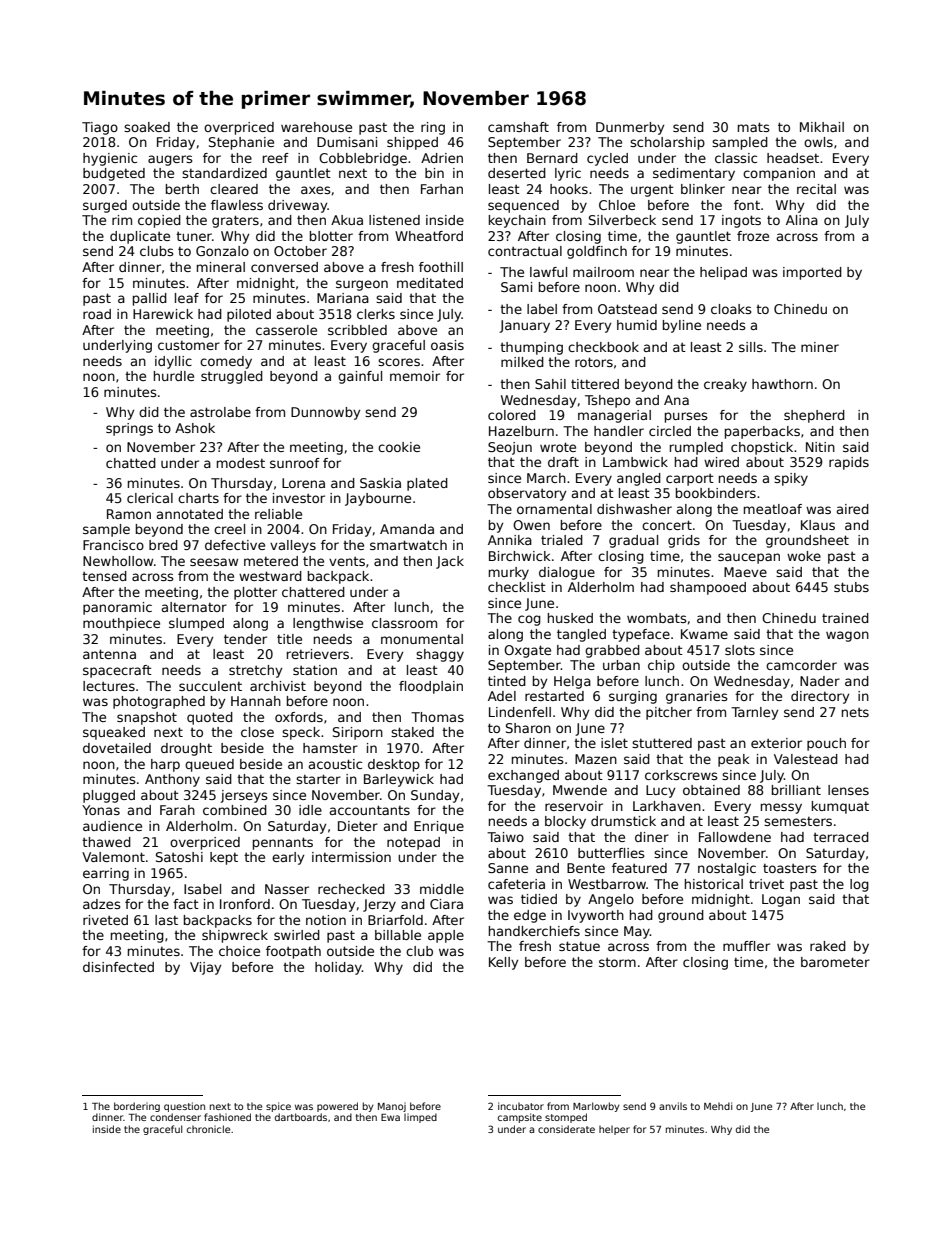 The width and height of the screenshot is (952, 1233). What do you see at coordinates (525, 251) in the screenshot?
I see `contractual` at bounding box center [525, 251].
